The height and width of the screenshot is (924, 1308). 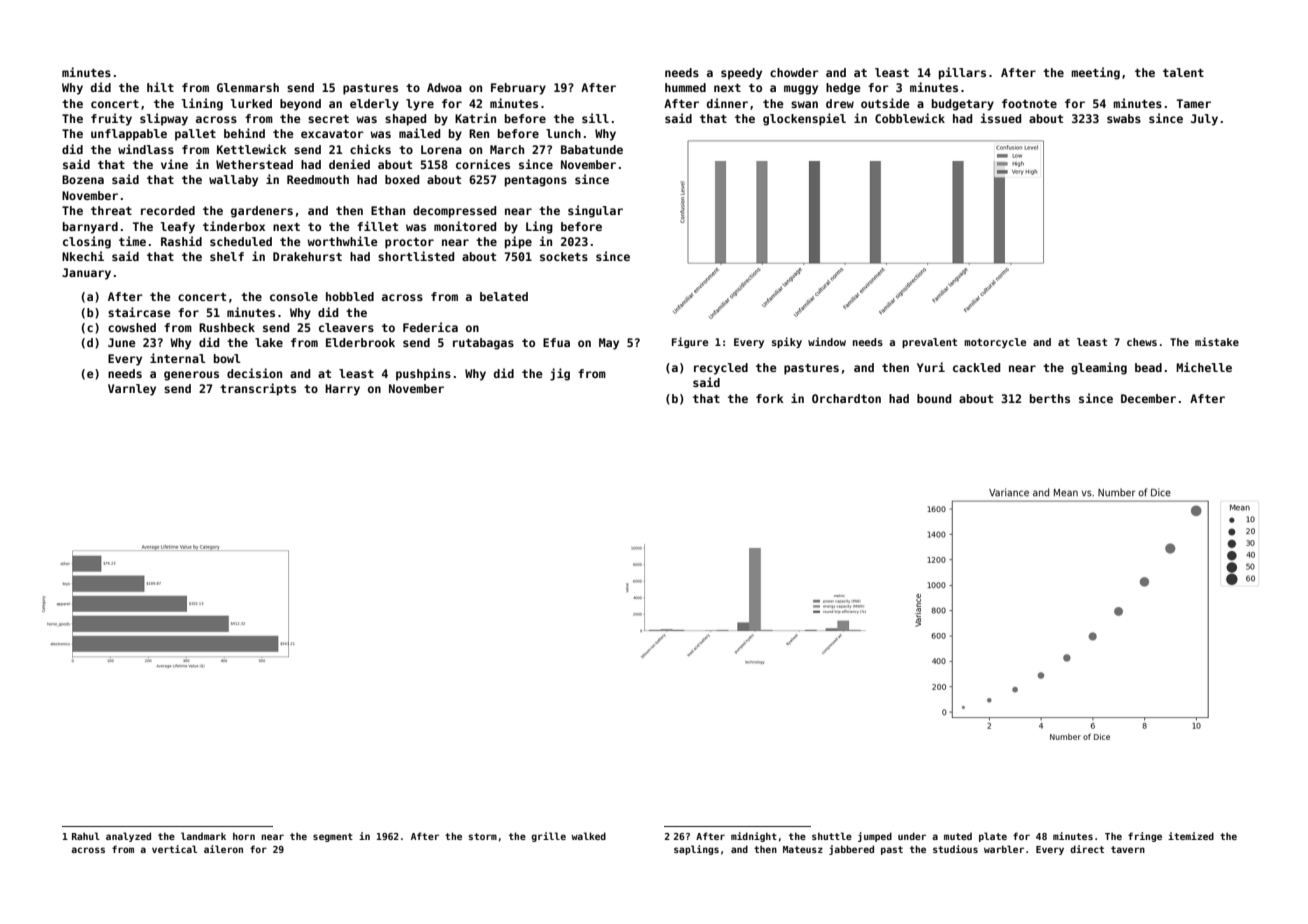 I want to click on talent, so click(x=1183, y=72).
